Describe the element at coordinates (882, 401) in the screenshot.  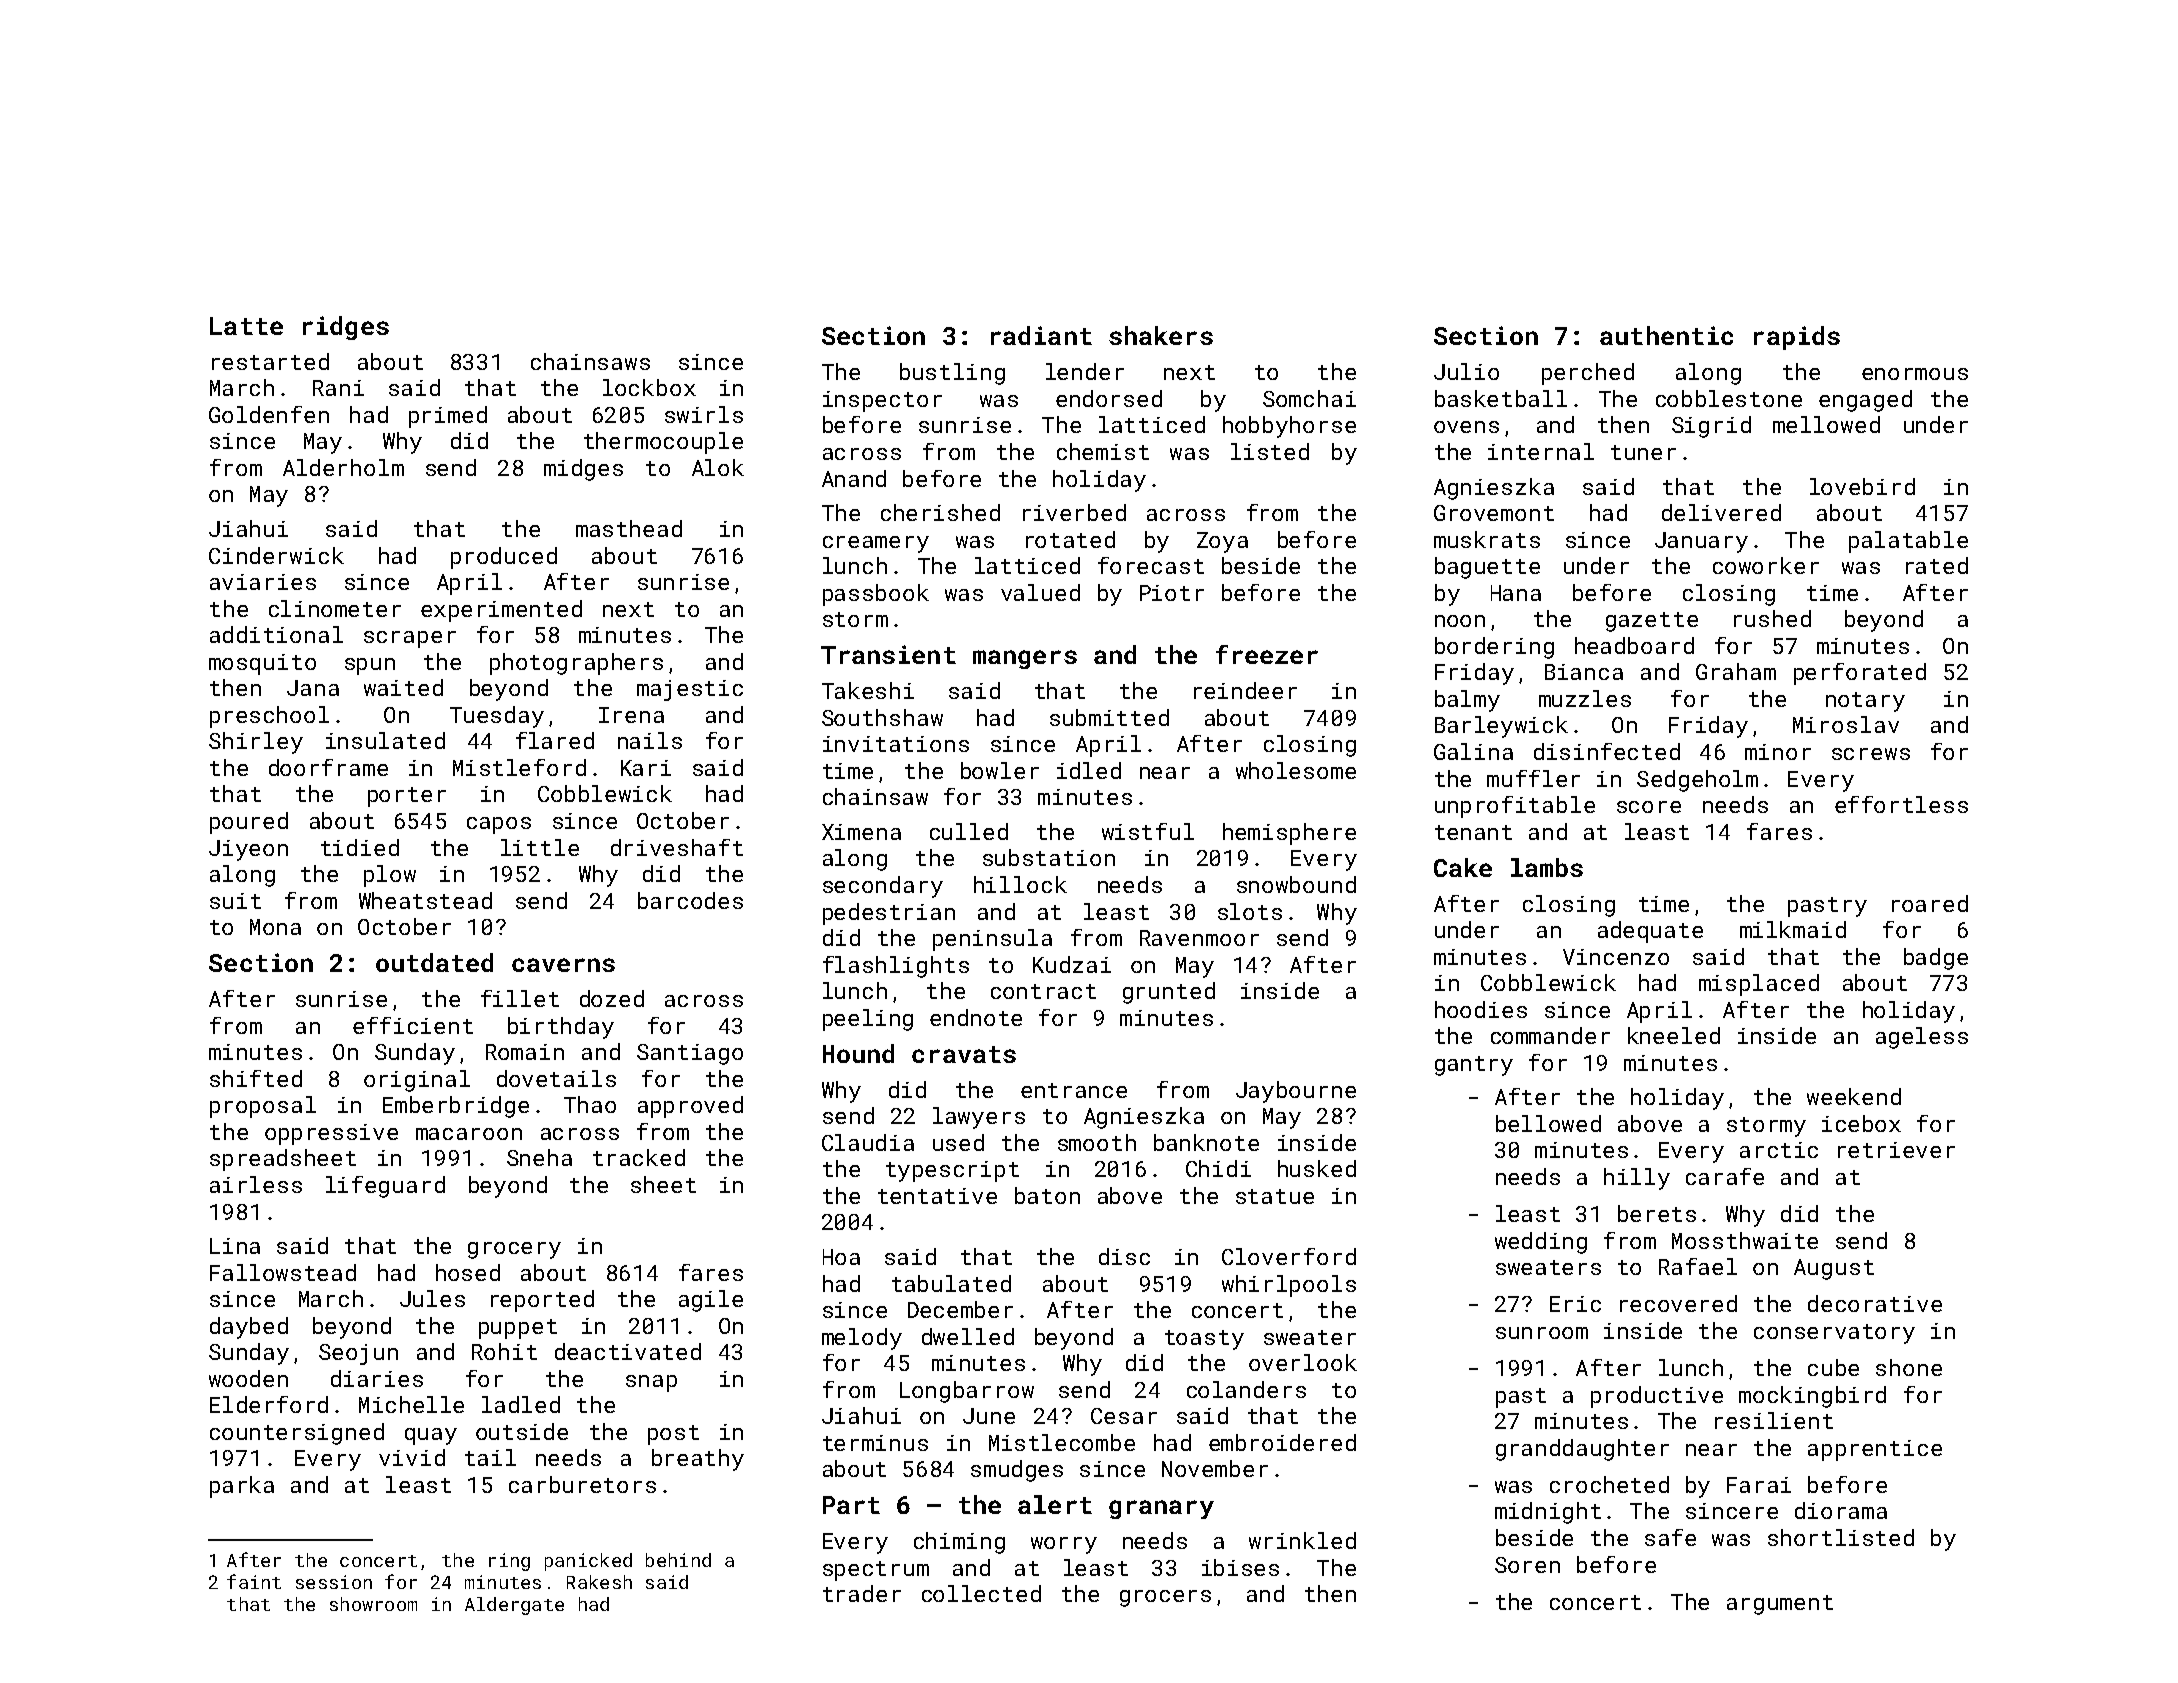
I see `inspector` at that location.
